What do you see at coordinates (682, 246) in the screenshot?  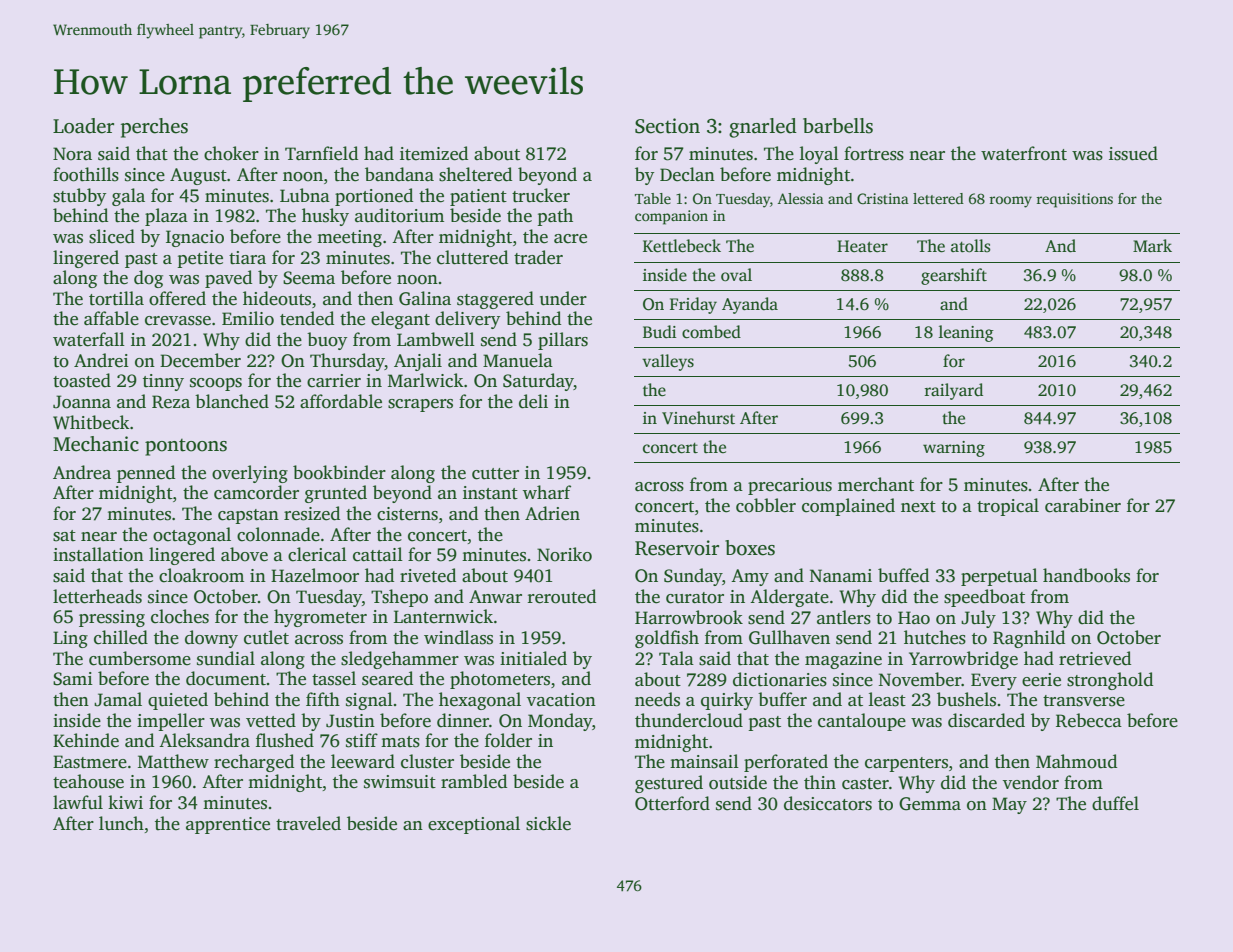 I see `Kettlebeck` at bounding box center [682, 246].
